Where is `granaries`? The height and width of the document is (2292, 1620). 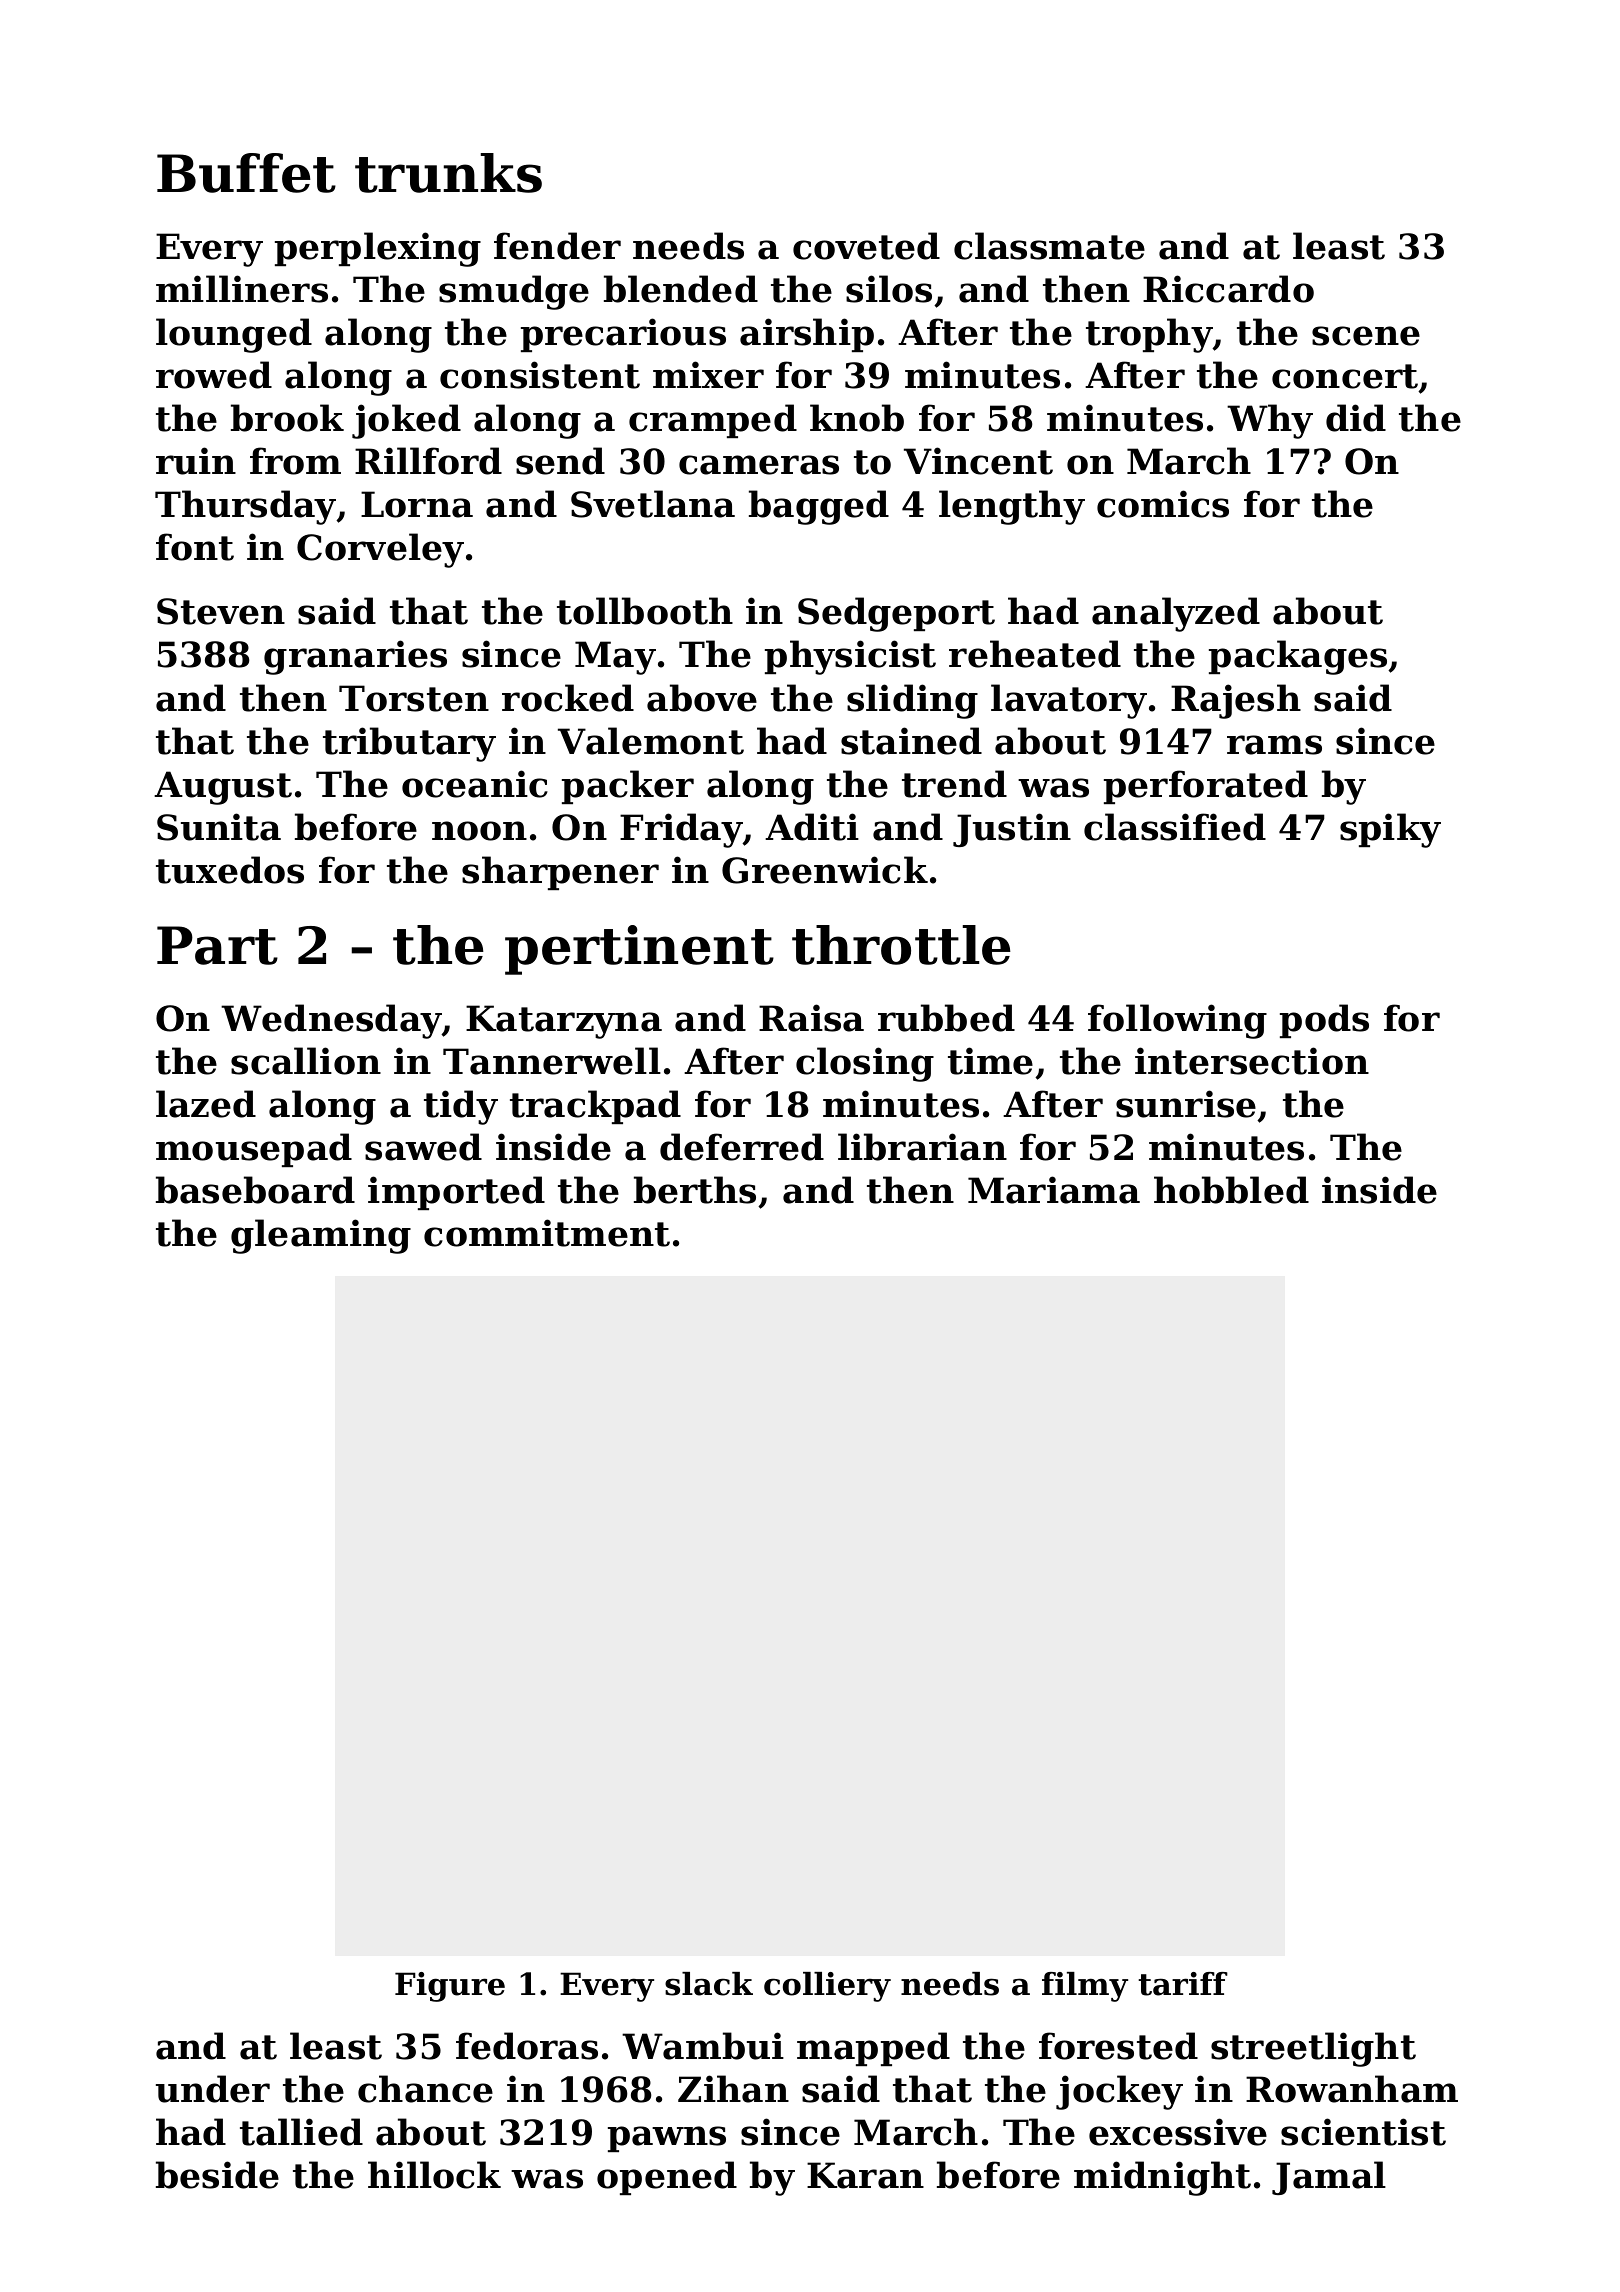 granaries is located at coordinates (355, 657).
